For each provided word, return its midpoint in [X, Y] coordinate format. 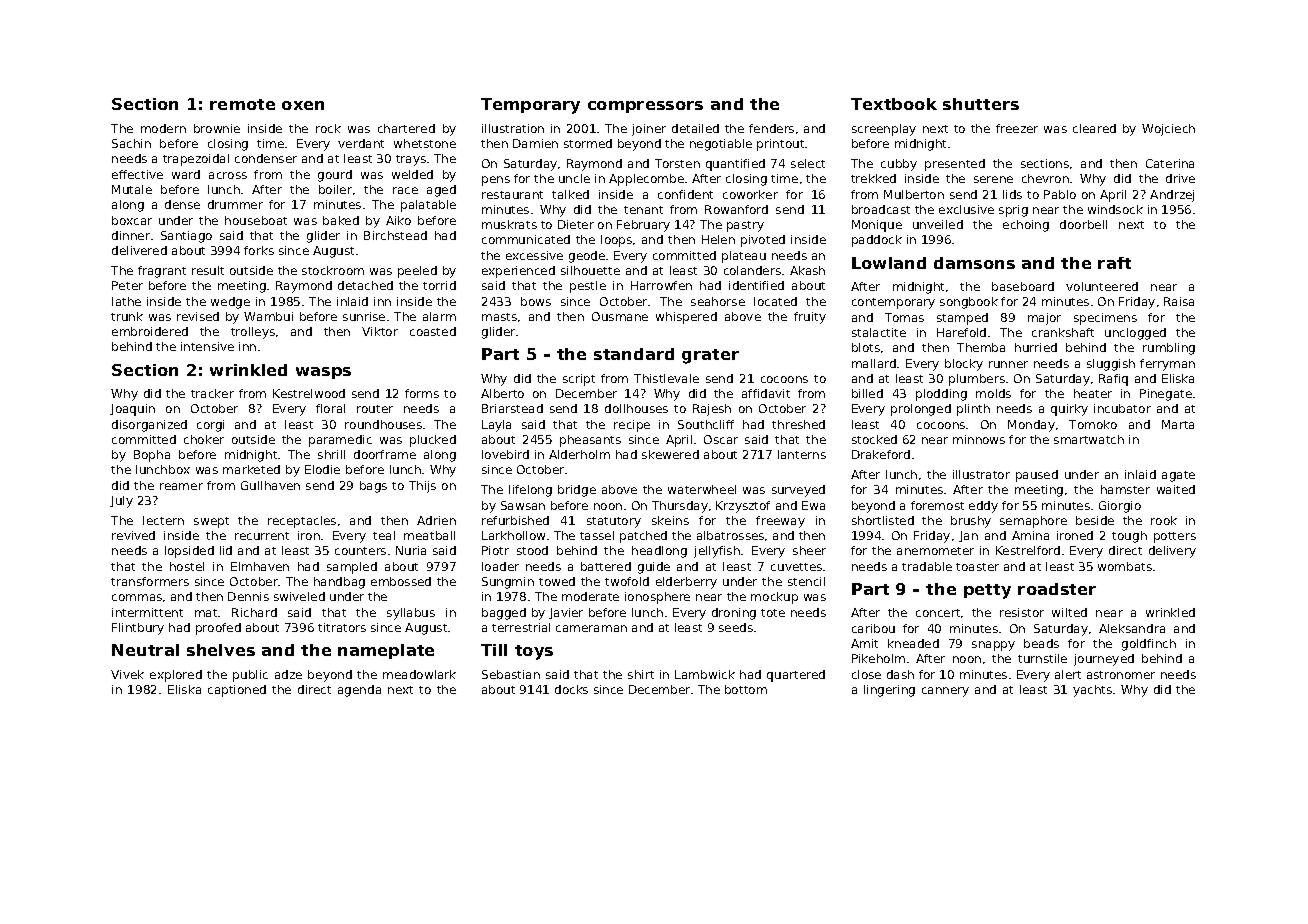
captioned [237, 691]
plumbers [977, 380]
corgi [210, 426]
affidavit [766, 393]
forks [259, 250]
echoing [1026, 226]
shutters [981, 104]
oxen [303, 105]
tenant [643, 210]
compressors [645, 107]
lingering [889, 691]
